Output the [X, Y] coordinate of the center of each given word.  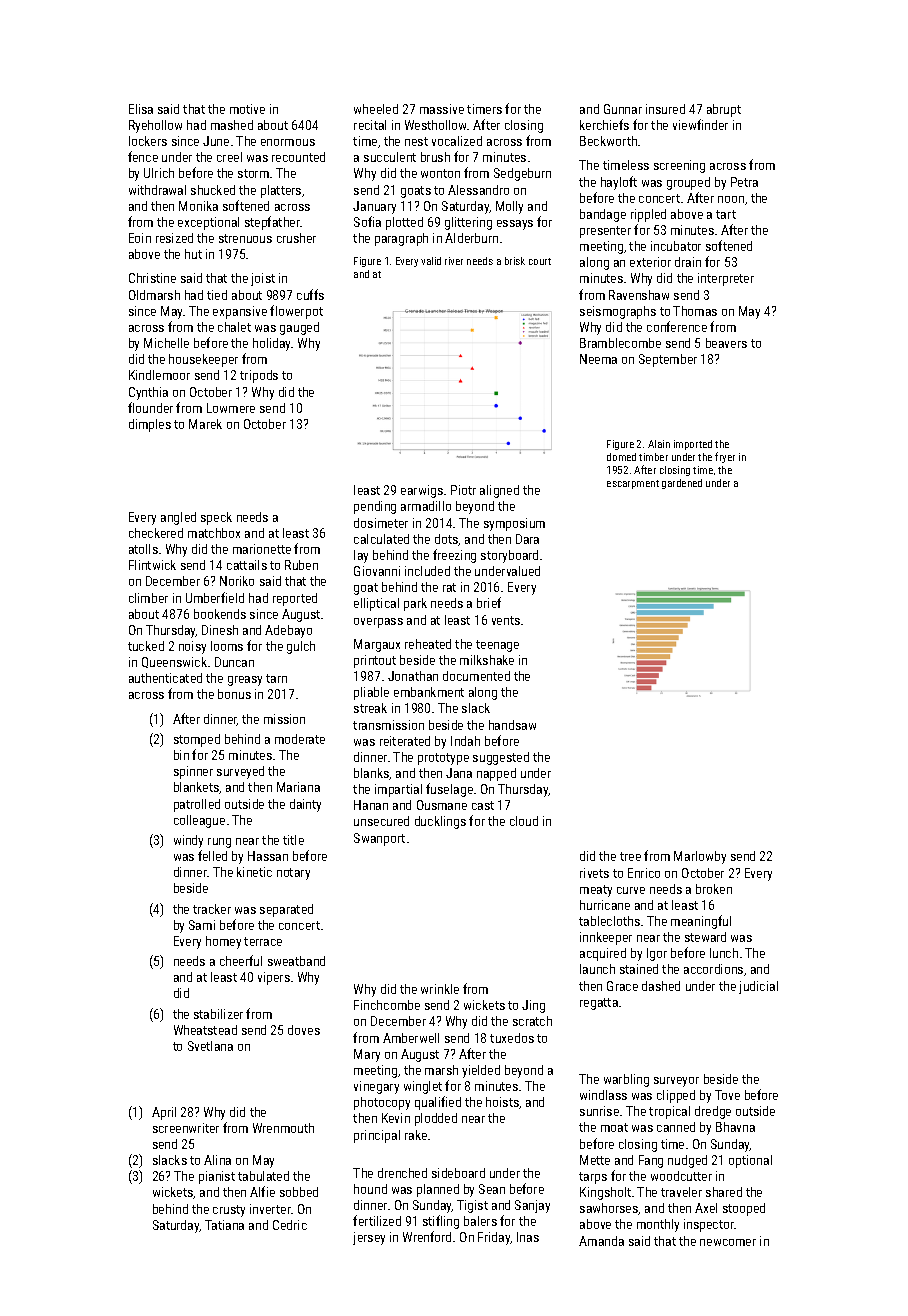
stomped [197, 740]
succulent [390, 157]
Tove [727, 1095]
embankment [429, 692]
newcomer [728, 1242]
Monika [198, 206]
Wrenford [427, 1236]
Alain [659, 444]
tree [630, 856]
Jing [533, 1006]
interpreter [726, 279]
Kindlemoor [159, 375]
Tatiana [224, 1225]
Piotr [463, 490]
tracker [212, 909]
